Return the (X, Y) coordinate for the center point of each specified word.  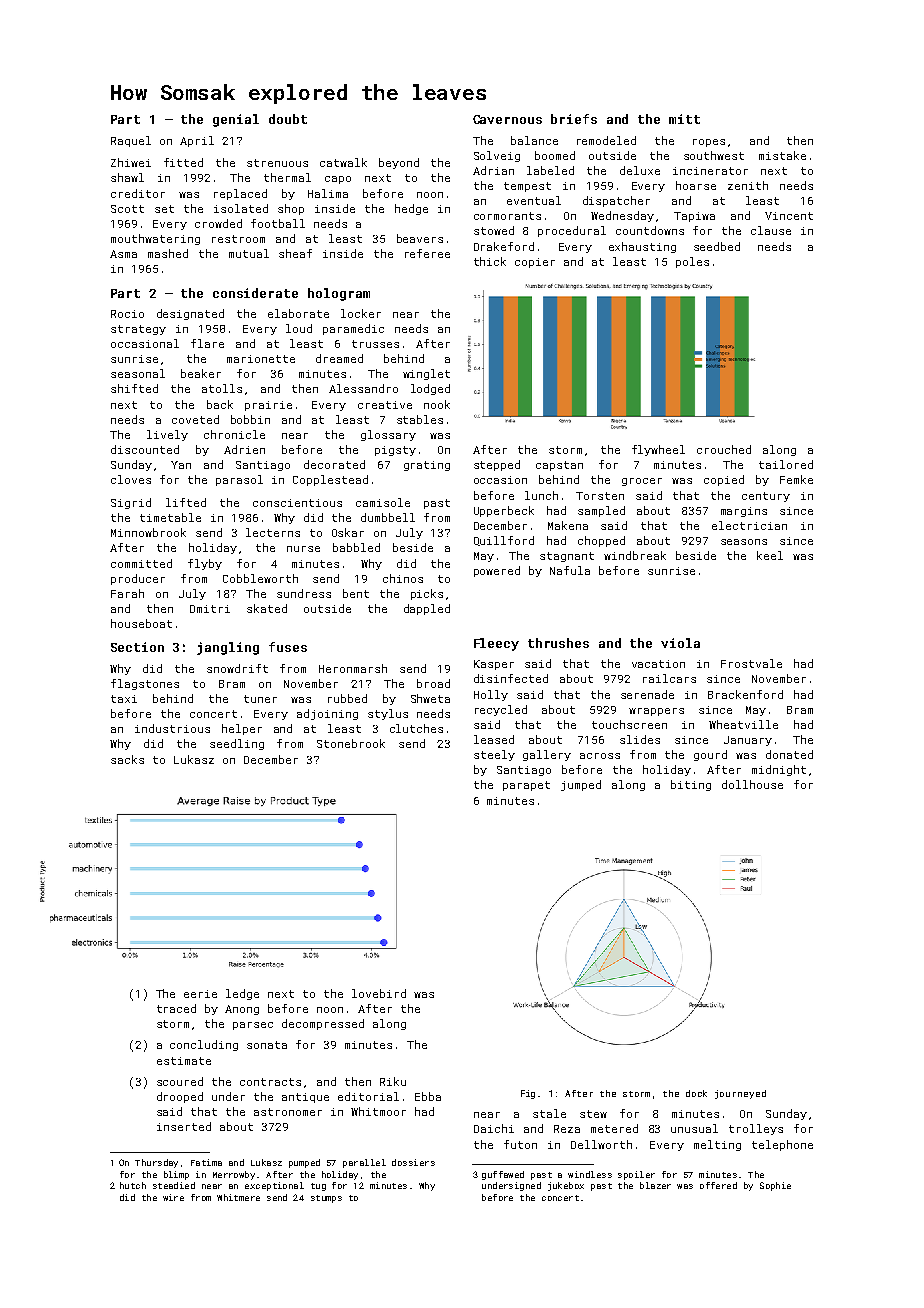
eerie (200, 994)
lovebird (379, 993)
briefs (574, 119)
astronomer (288, 1112)
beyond (399, 163)
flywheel (658, 450)
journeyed (740, 1094)
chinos (403, 578)
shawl (127, 177)
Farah (127, 593)
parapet (526, 786)
